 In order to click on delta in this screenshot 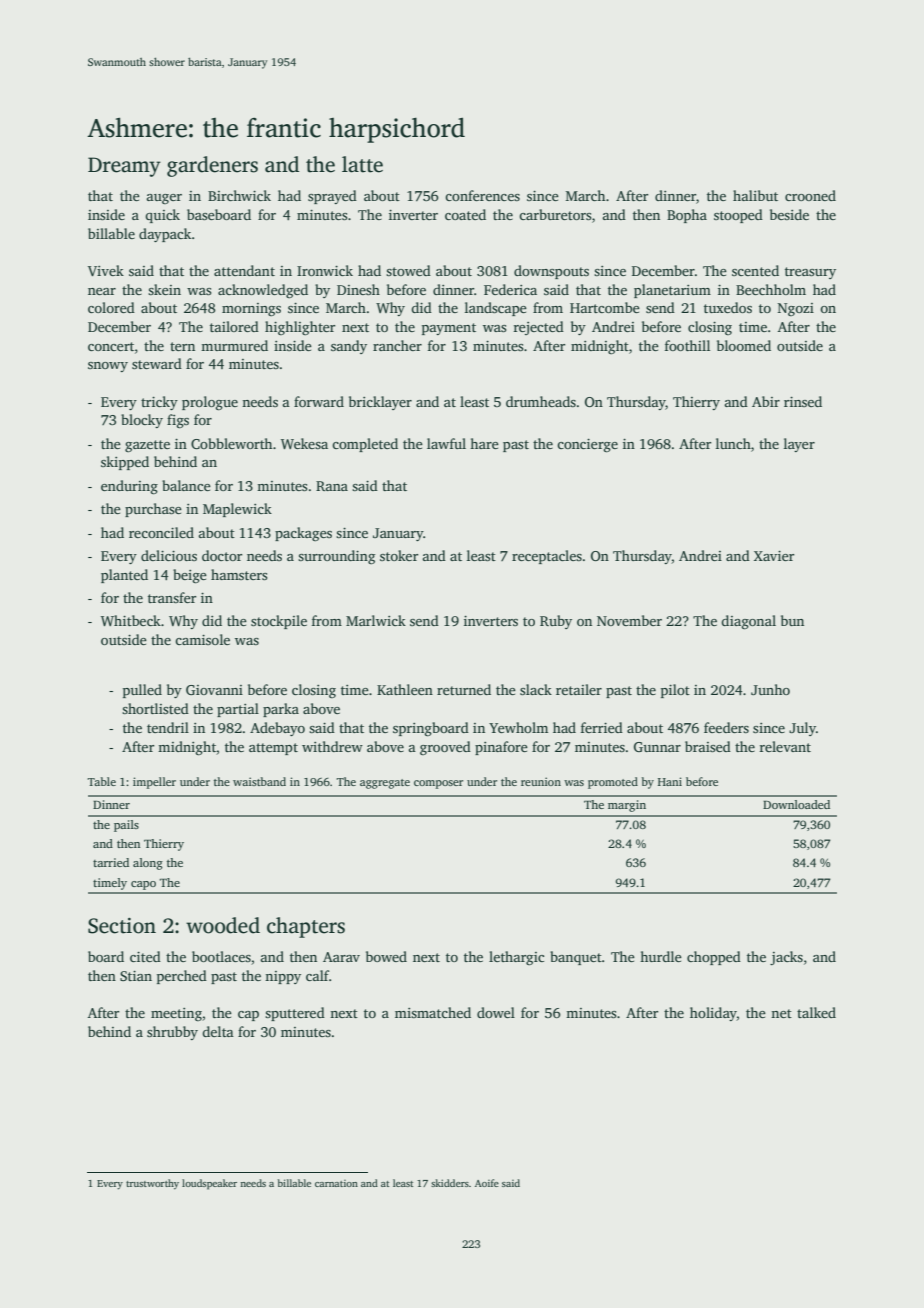, I will do `click(218, 1031)`.
